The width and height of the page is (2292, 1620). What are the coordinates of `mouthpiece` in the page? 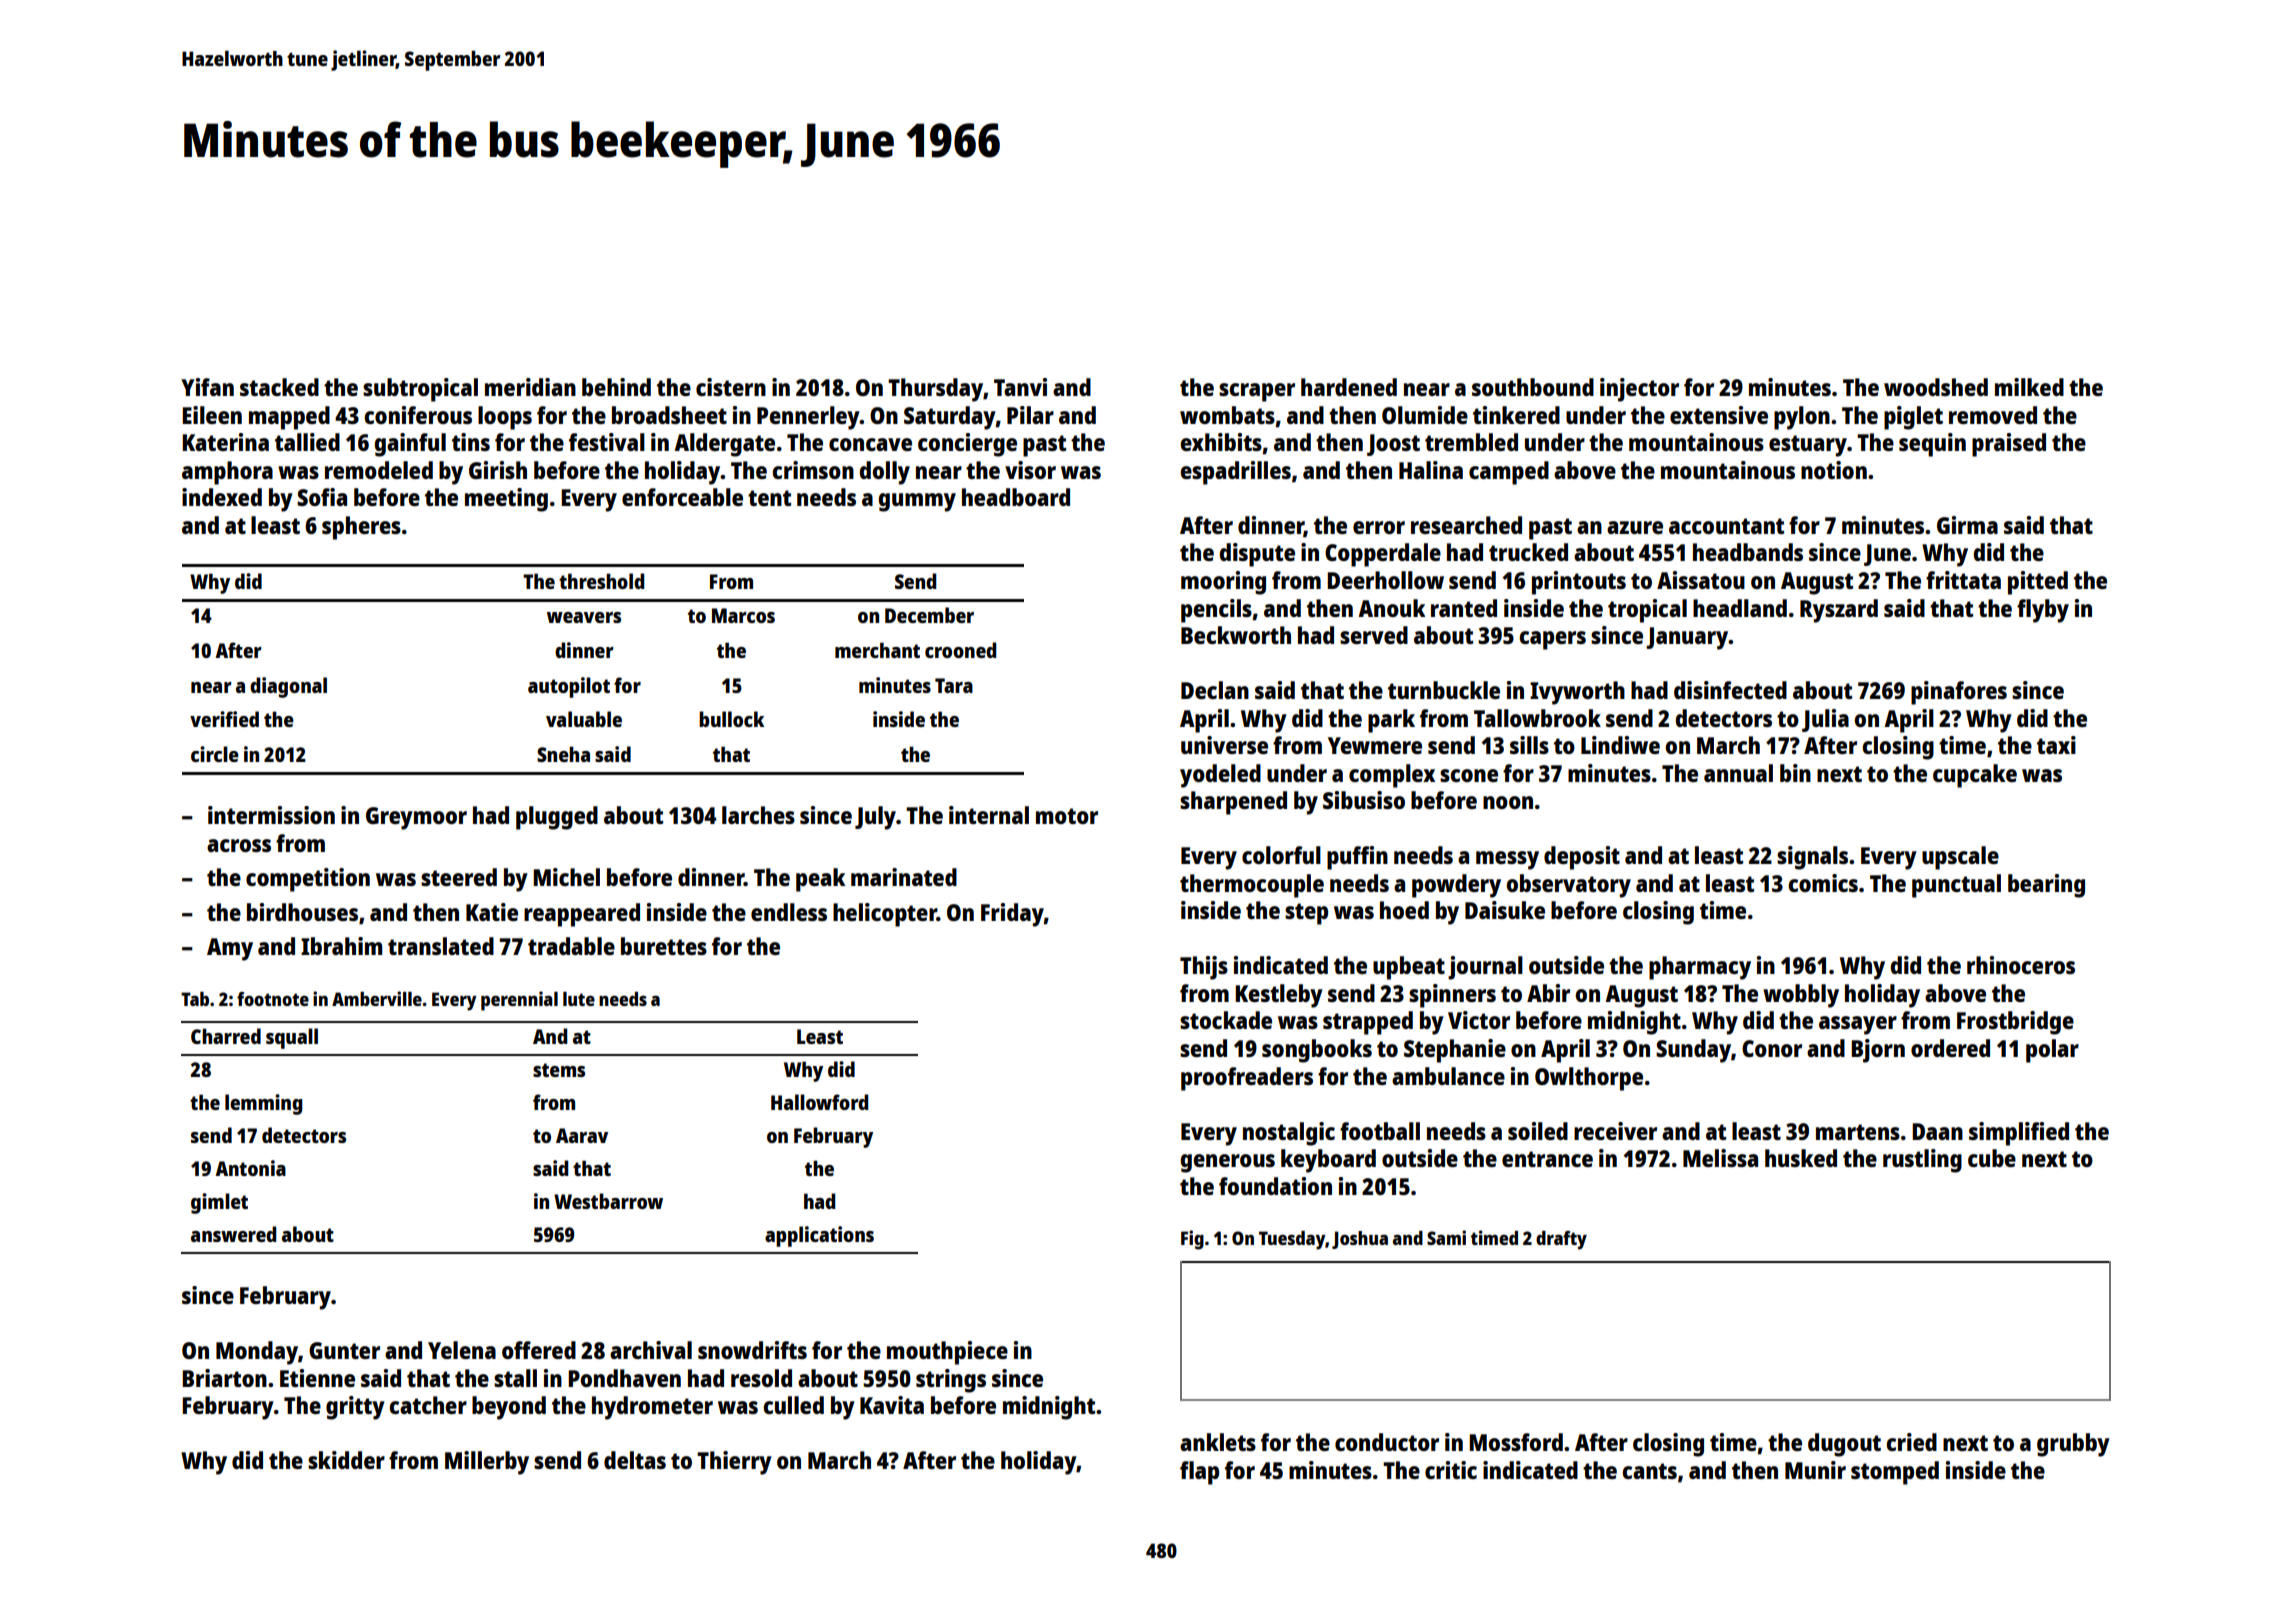 It's located at (947, 1353).
